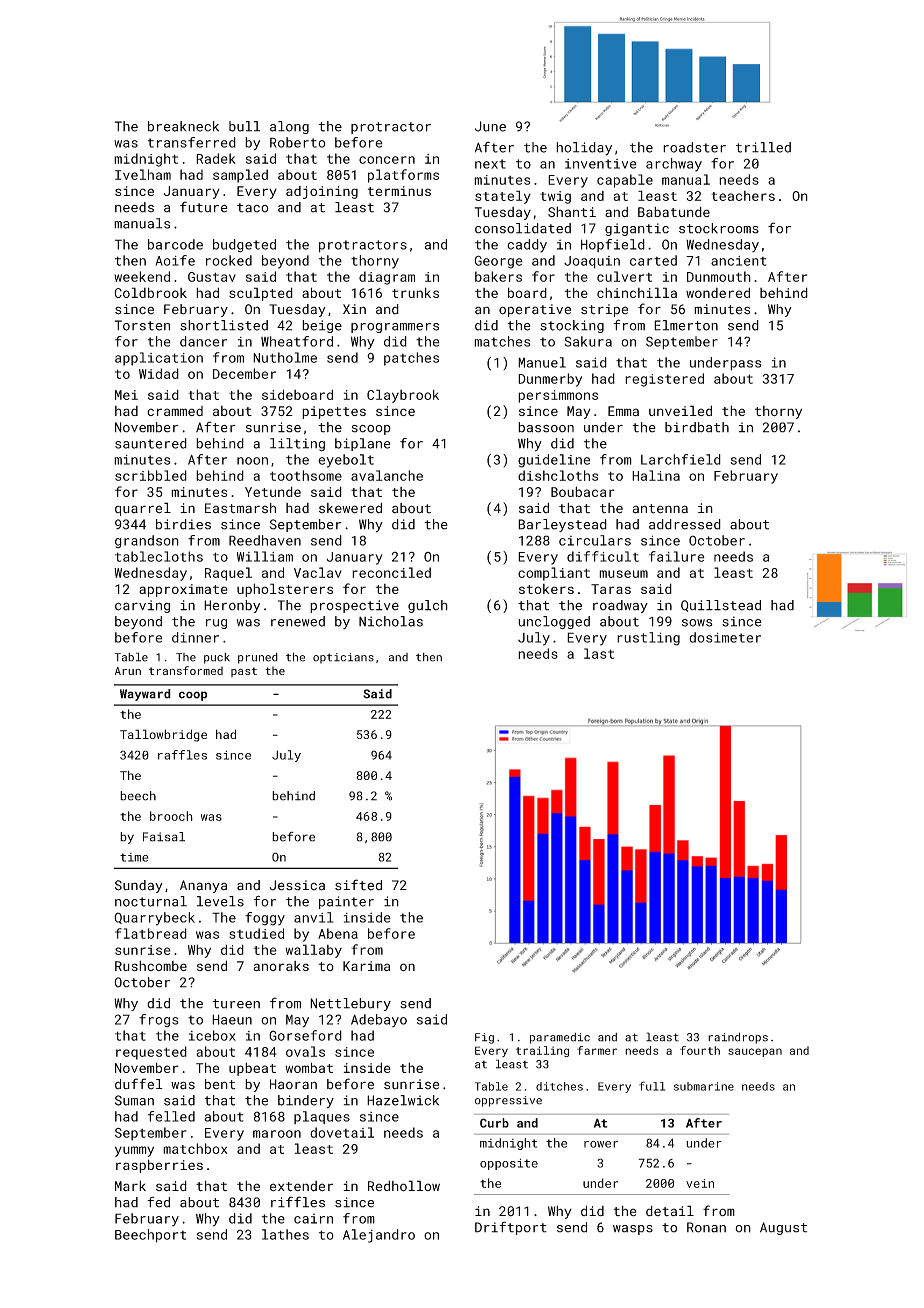 Image resolution: width=924 pixels, height=1308 pixels. Describe the element at coordinates (721, 606) in the screenshot. I see `Quillstead` at that location.
